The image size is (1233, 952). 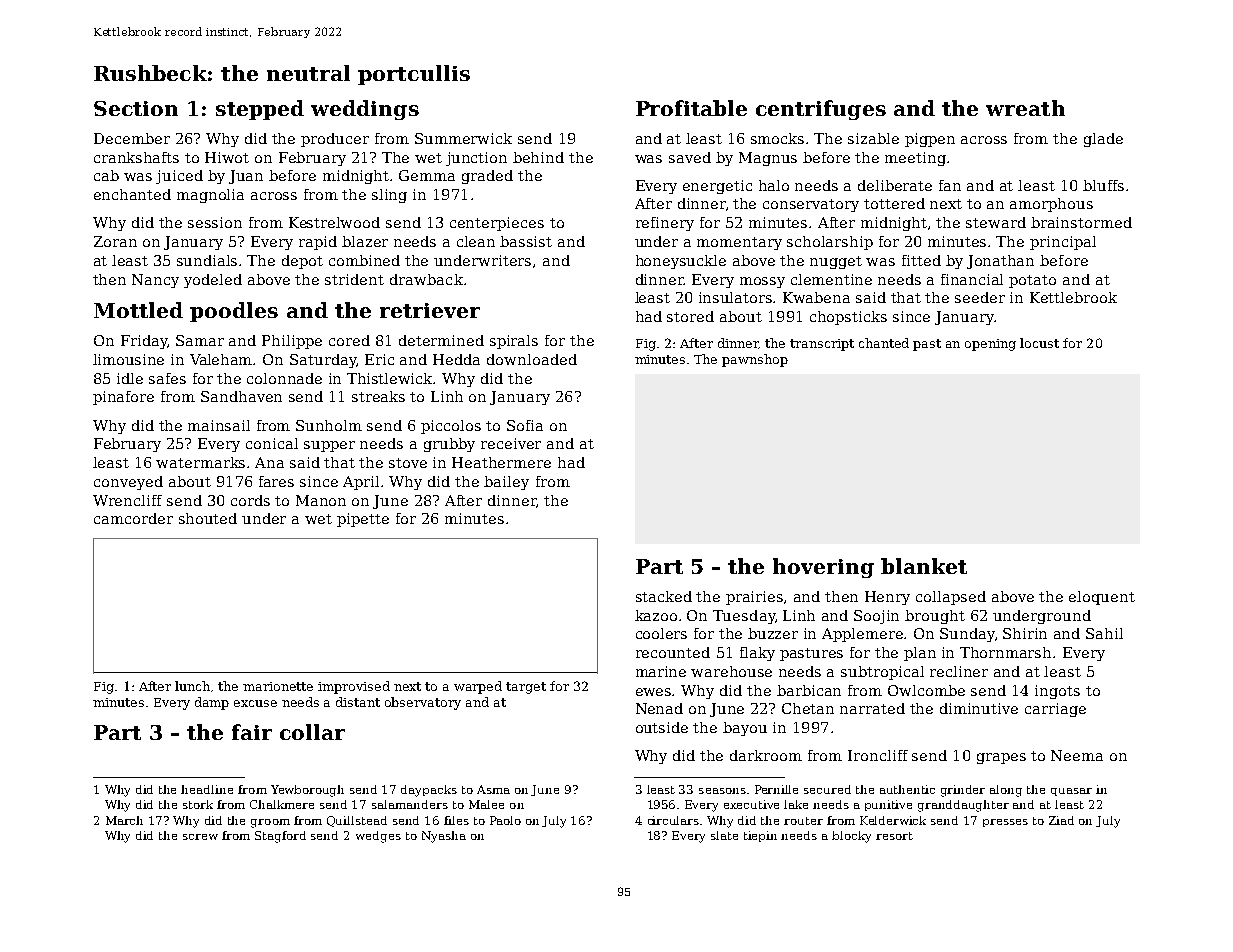 What do you see at coordinates (990, 345) in the document?
I see `opening` at bounding box center [990, 345].
